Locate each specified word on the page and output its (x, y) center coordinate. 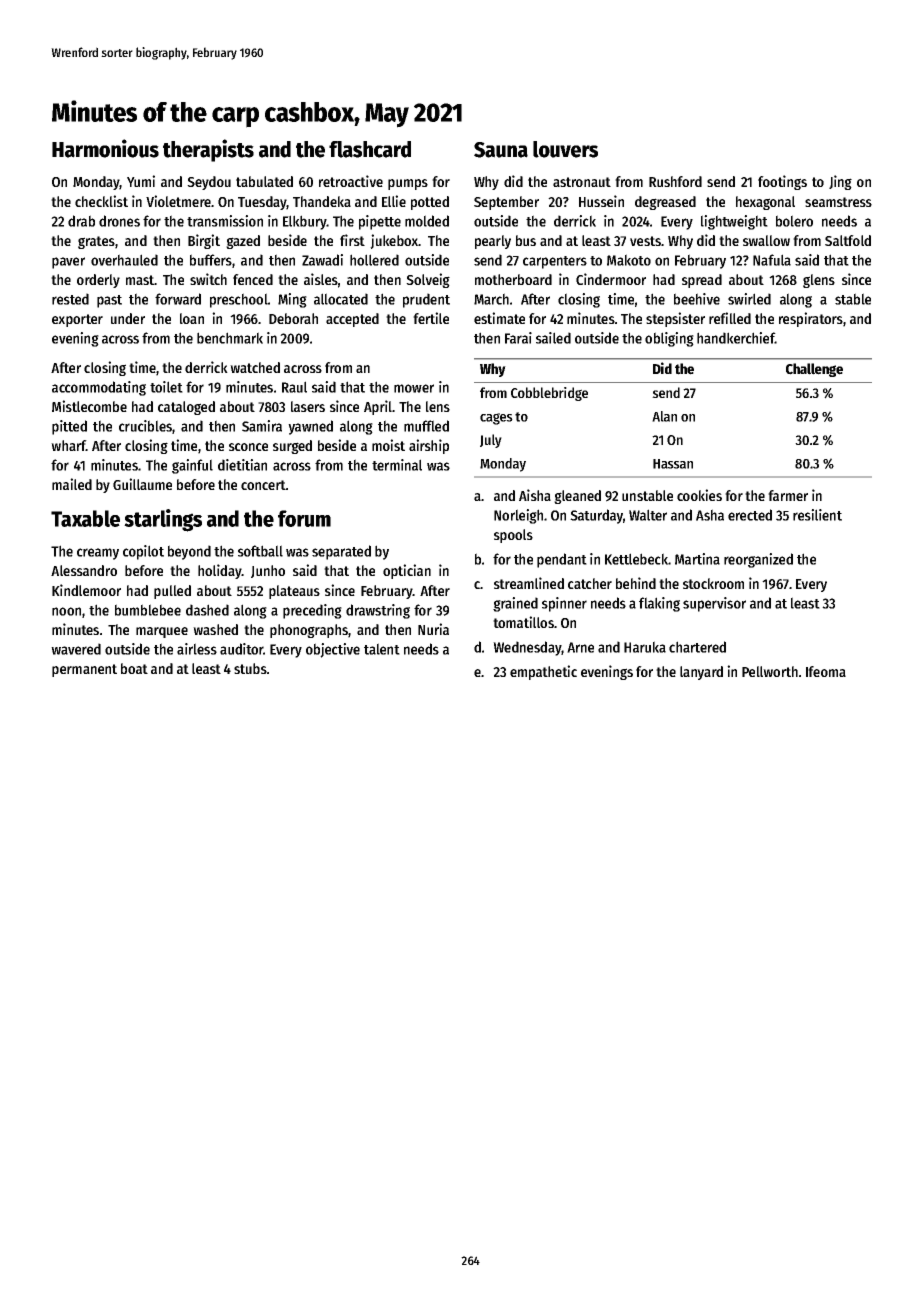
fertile (431, 318)
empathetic (543, 672)
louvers (565, 149)
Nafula (772, 260)
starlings (163, 520)
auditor (242, 649)
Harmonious (105, 148)
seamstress (838, 202)
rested (70, 299)
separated (341, 552)
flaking (659, 604)
